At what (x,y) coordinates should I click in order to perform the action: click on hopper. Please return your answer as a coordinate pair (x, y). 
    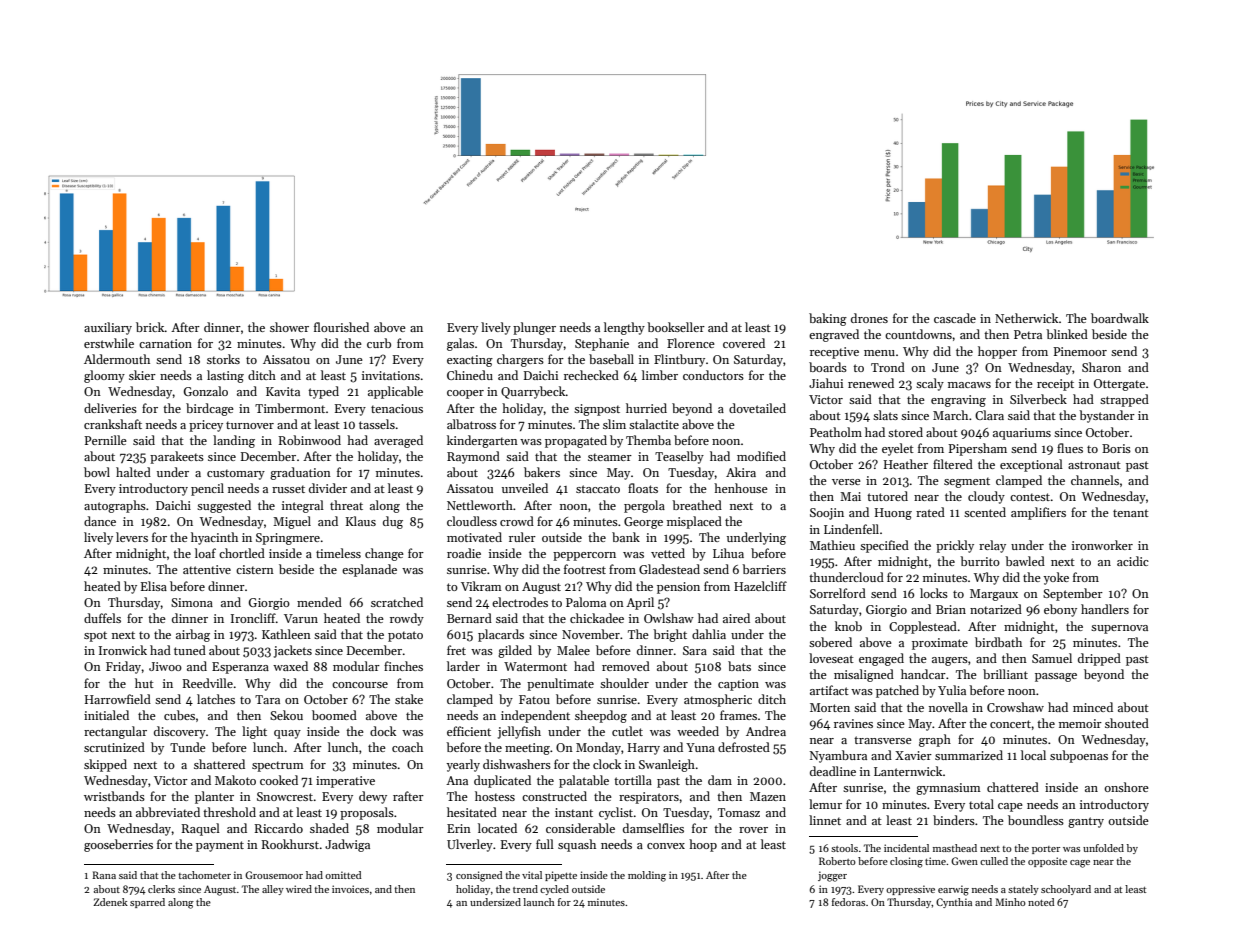
    Looking at the image, I should click on (997, 352).
